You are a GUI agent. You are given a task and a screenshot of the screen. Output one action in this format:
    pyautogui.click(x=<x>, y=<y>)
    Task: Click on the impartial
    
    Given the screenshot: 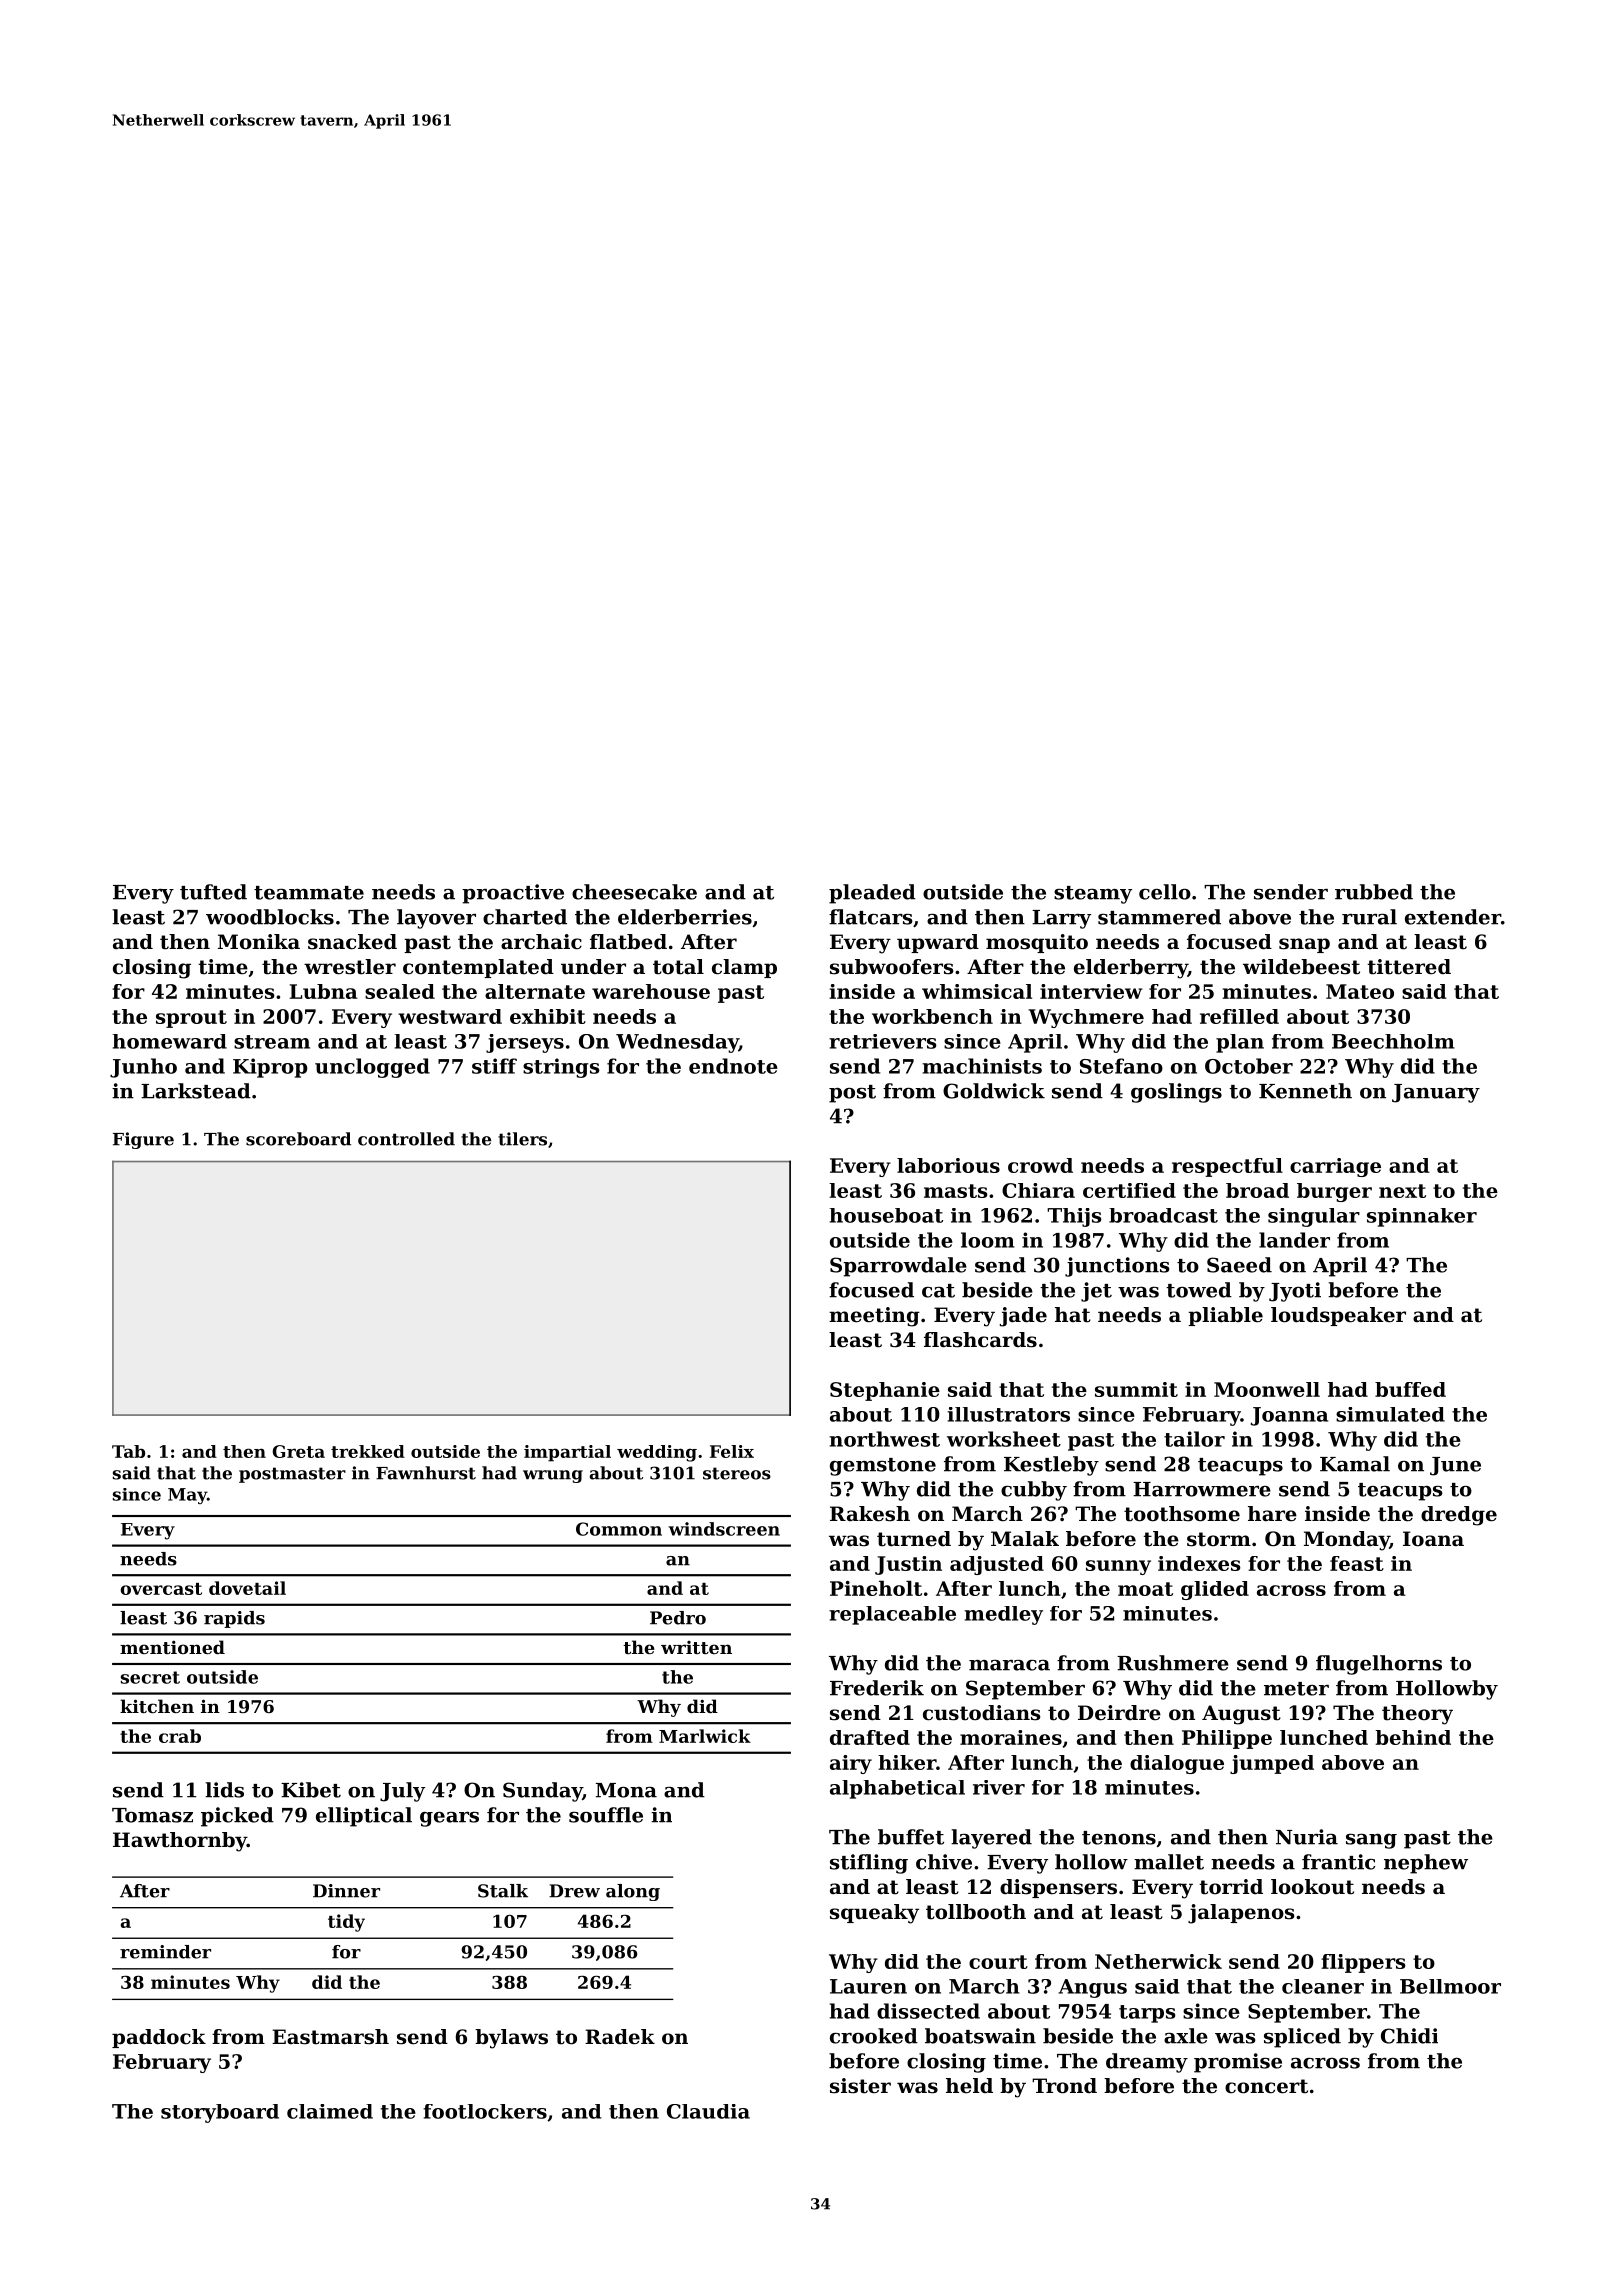 What is the action you would take?
    pyautogui.click(x=567, y=1453)
